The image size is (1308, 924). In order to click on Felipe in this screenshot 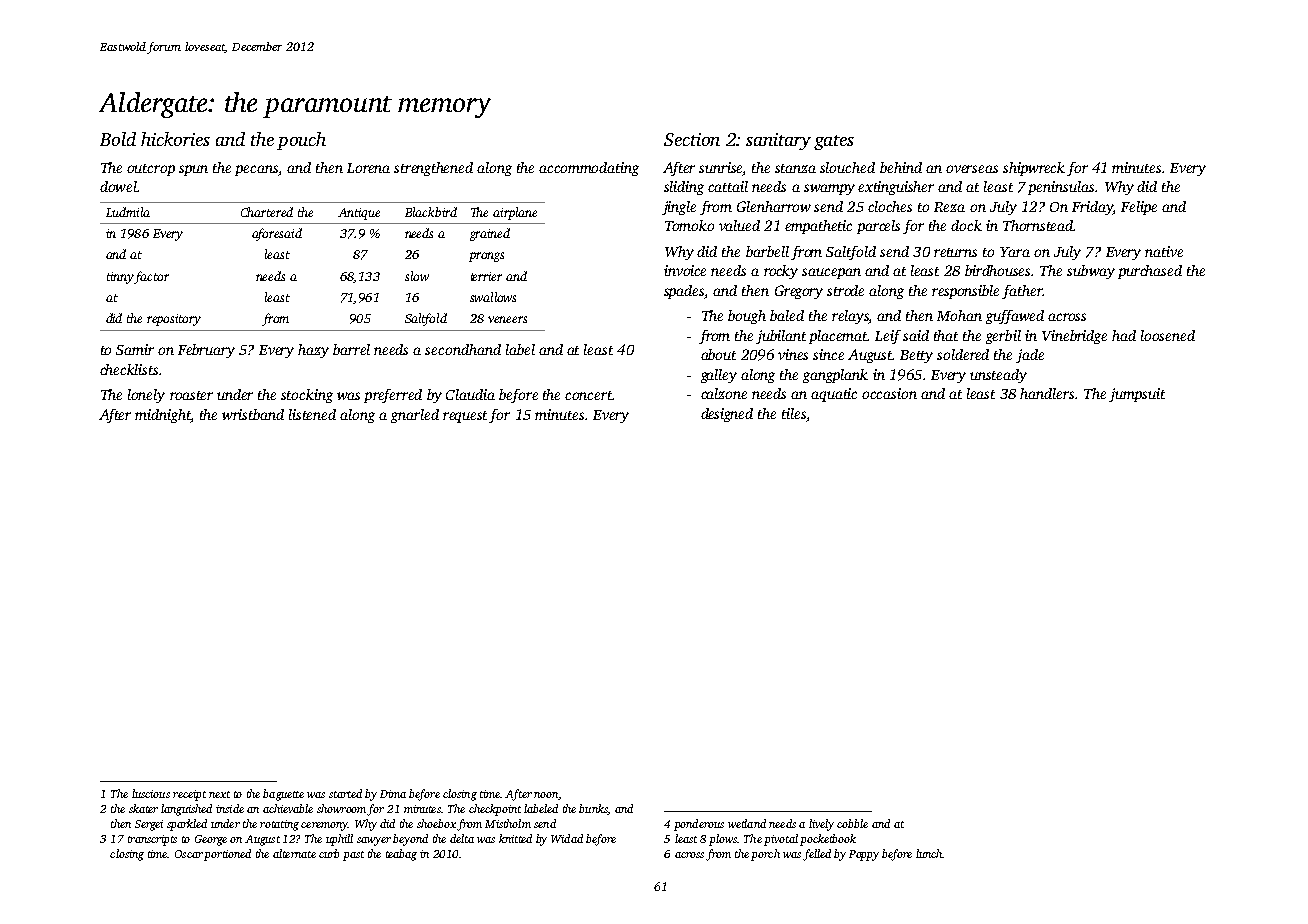, I will do `click(1139, 208)`.
